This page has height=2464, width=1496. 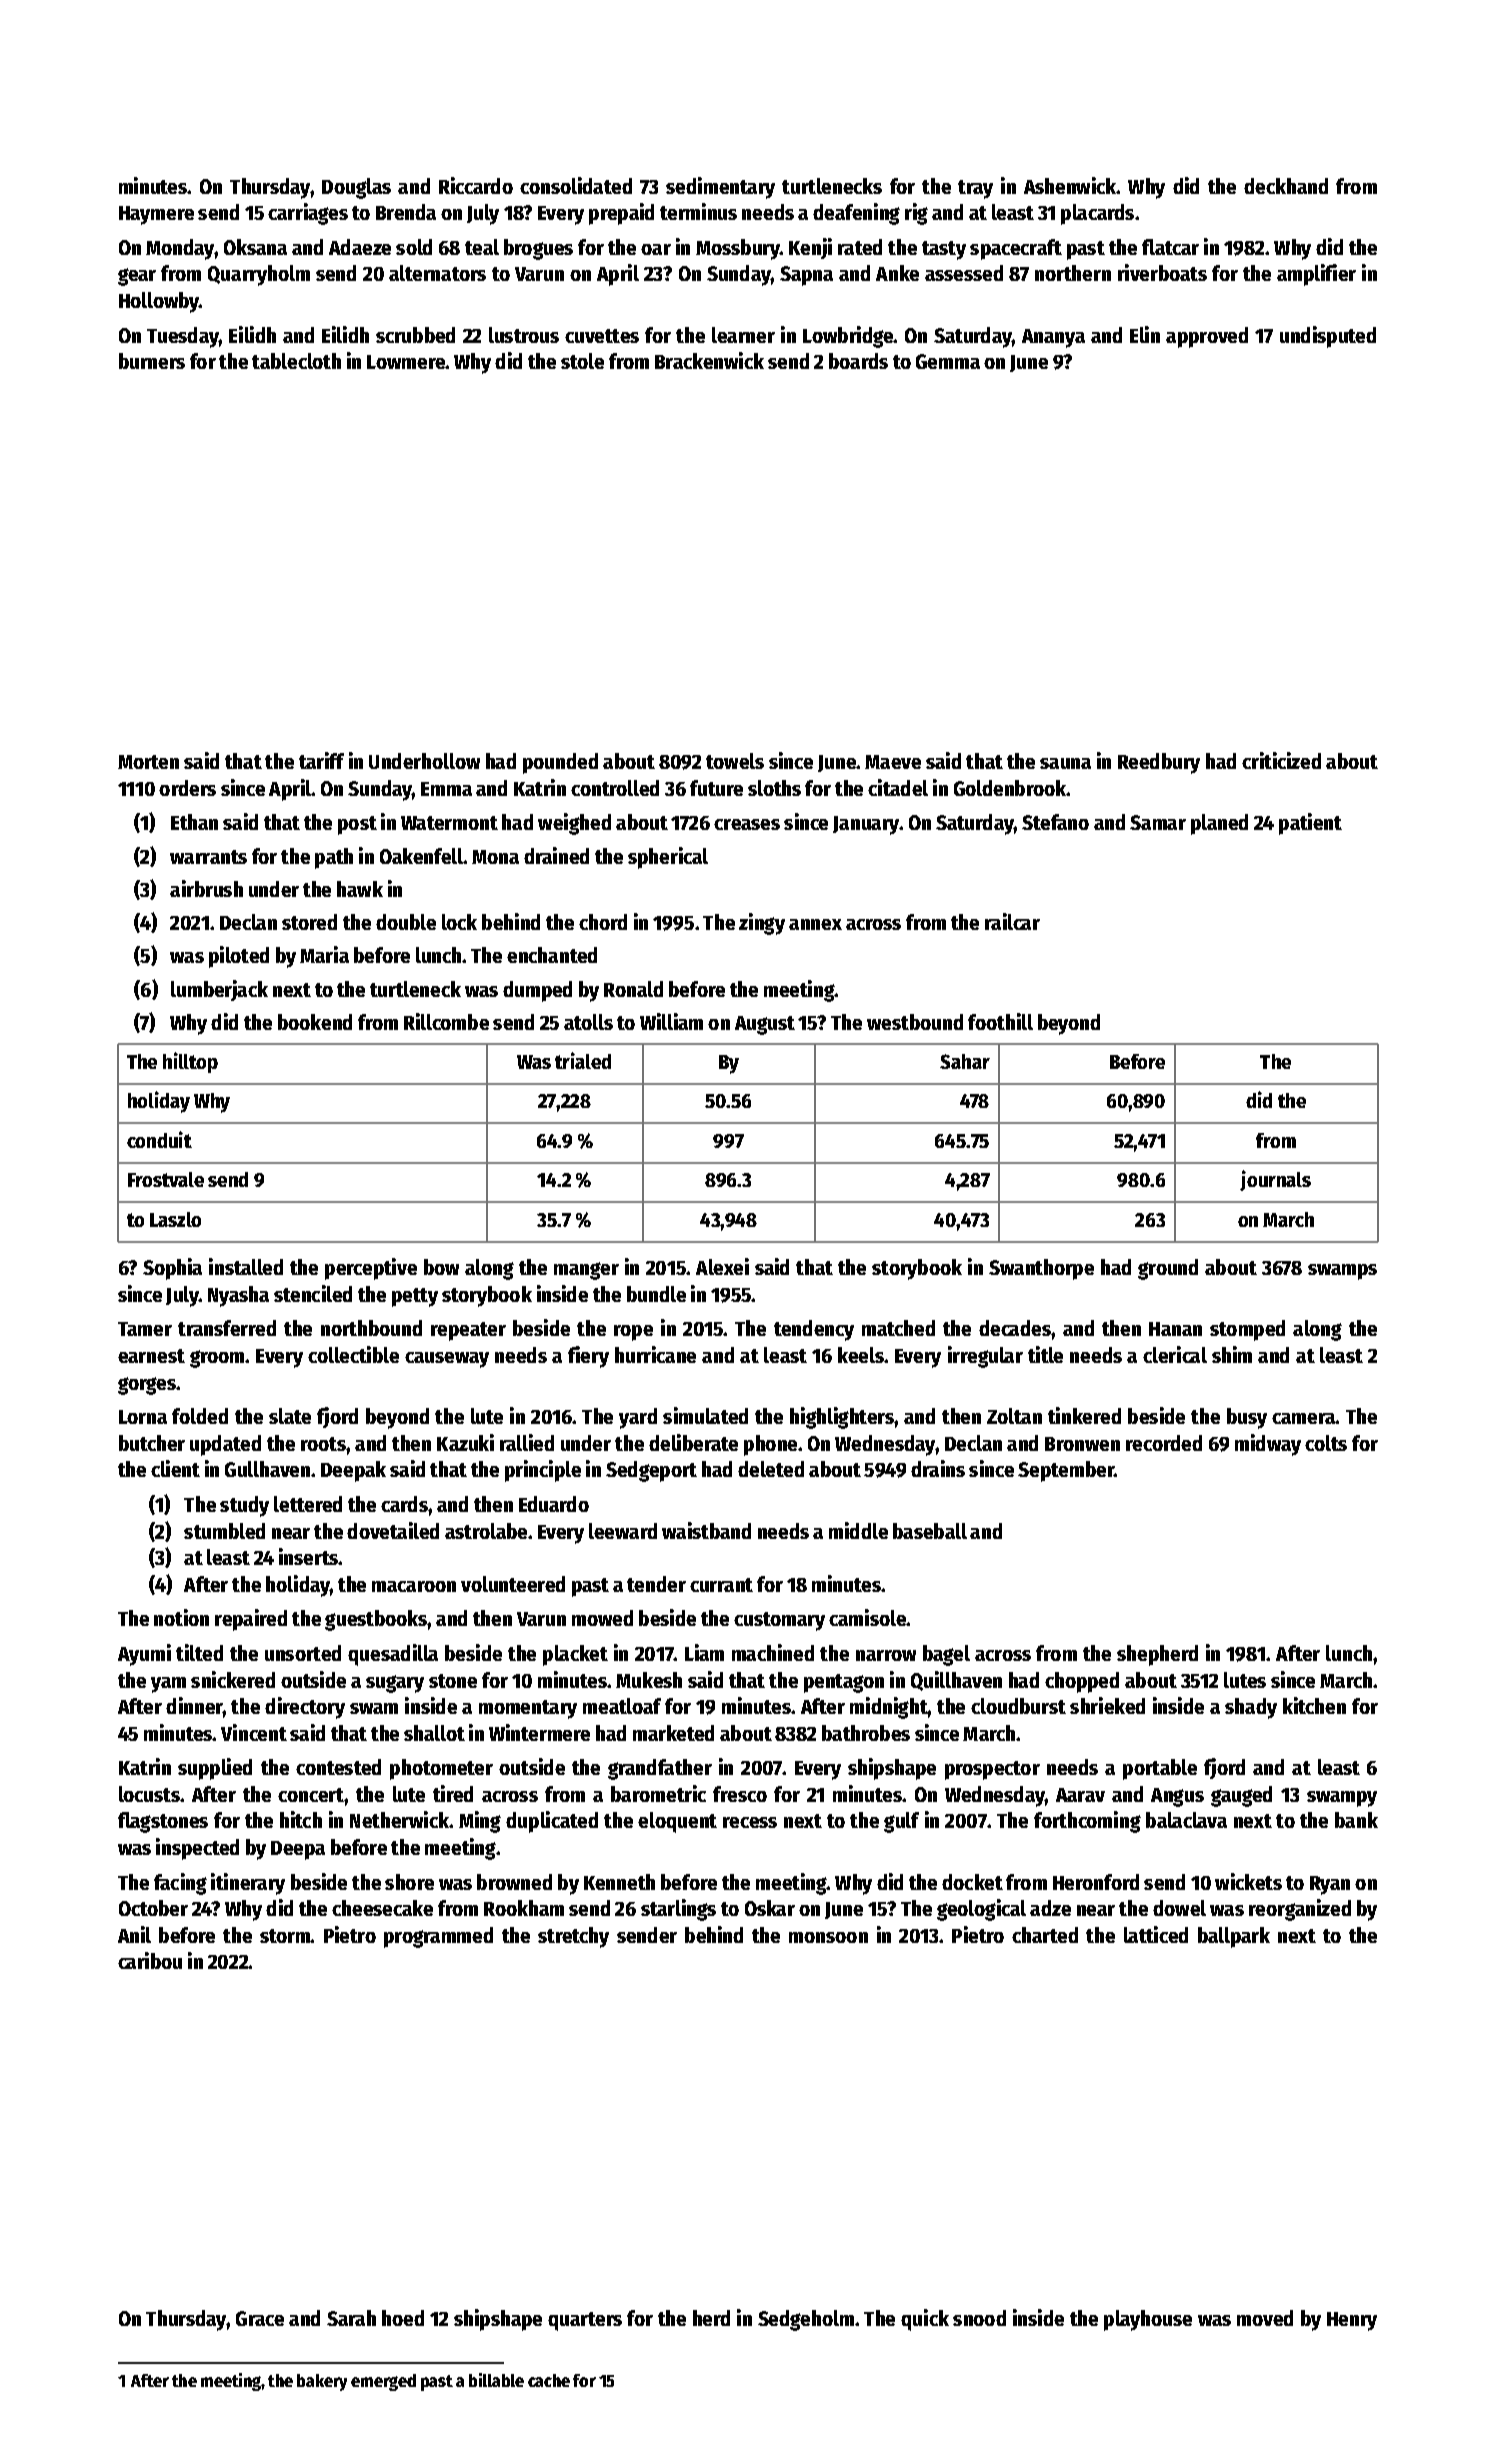 What do you see at coordinates (1275, 1180) in the page?
I see `journals` at bounding box center [1275, 1180].
